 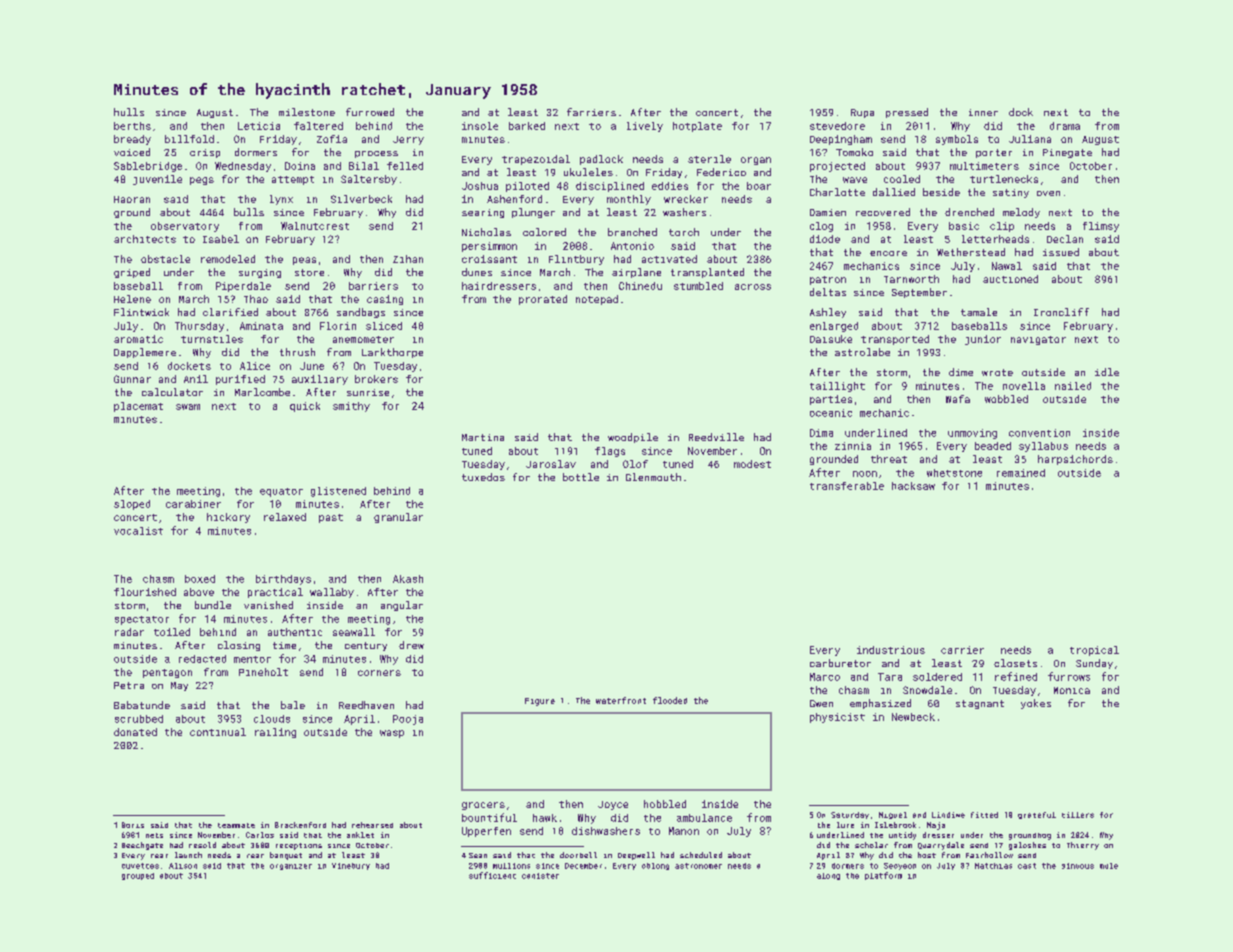 I want to click on hulls, so click(x=129, y=112).
